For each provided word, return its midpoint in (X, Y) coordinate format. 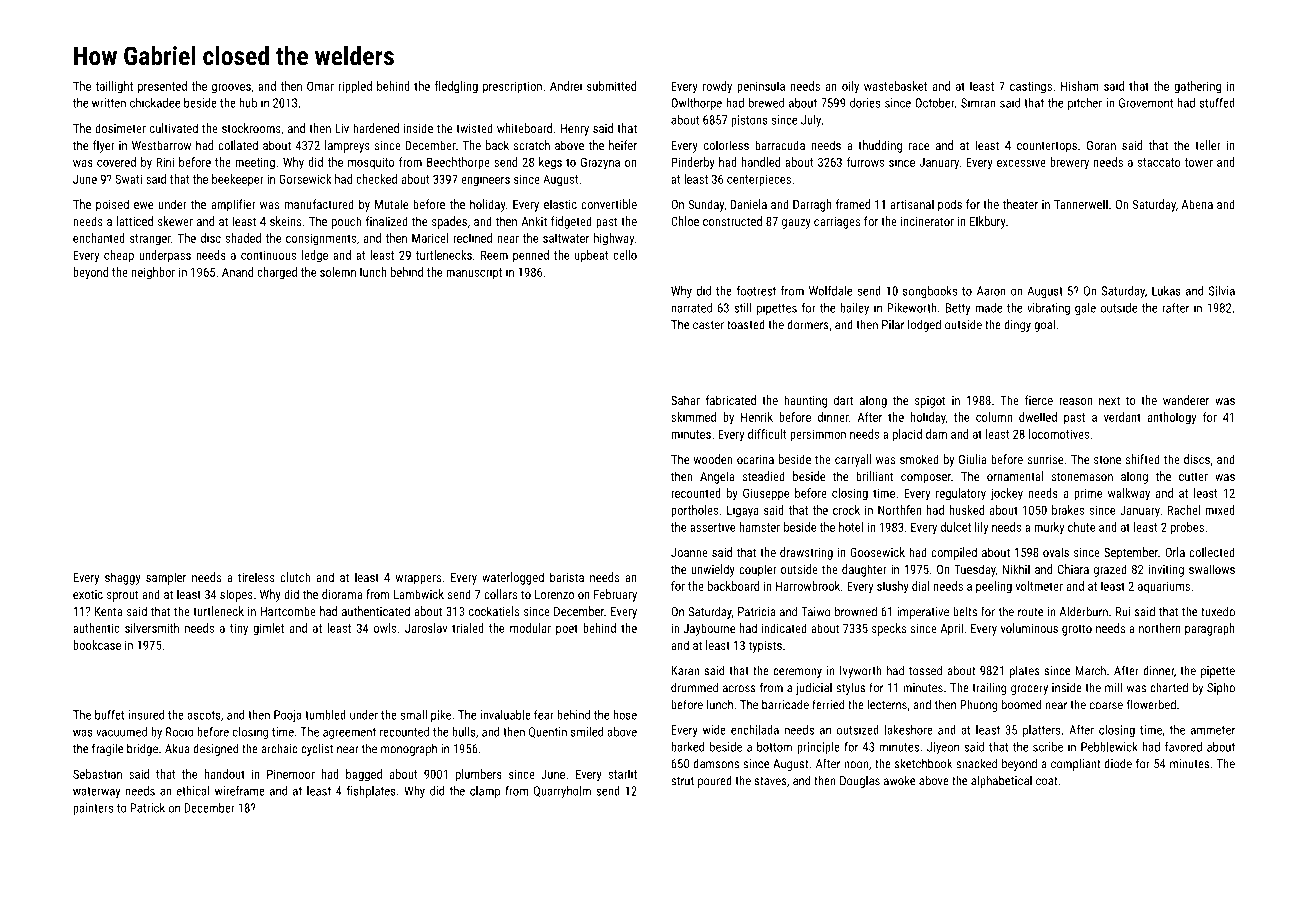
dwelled (1038, 417)
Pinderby (693, 163)
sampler (166, 578)
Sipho (1221, 689)
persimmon (818, 435)
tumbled (325, 715)
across (739, 689)
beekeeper (238, 180)
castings (1031, 87)
